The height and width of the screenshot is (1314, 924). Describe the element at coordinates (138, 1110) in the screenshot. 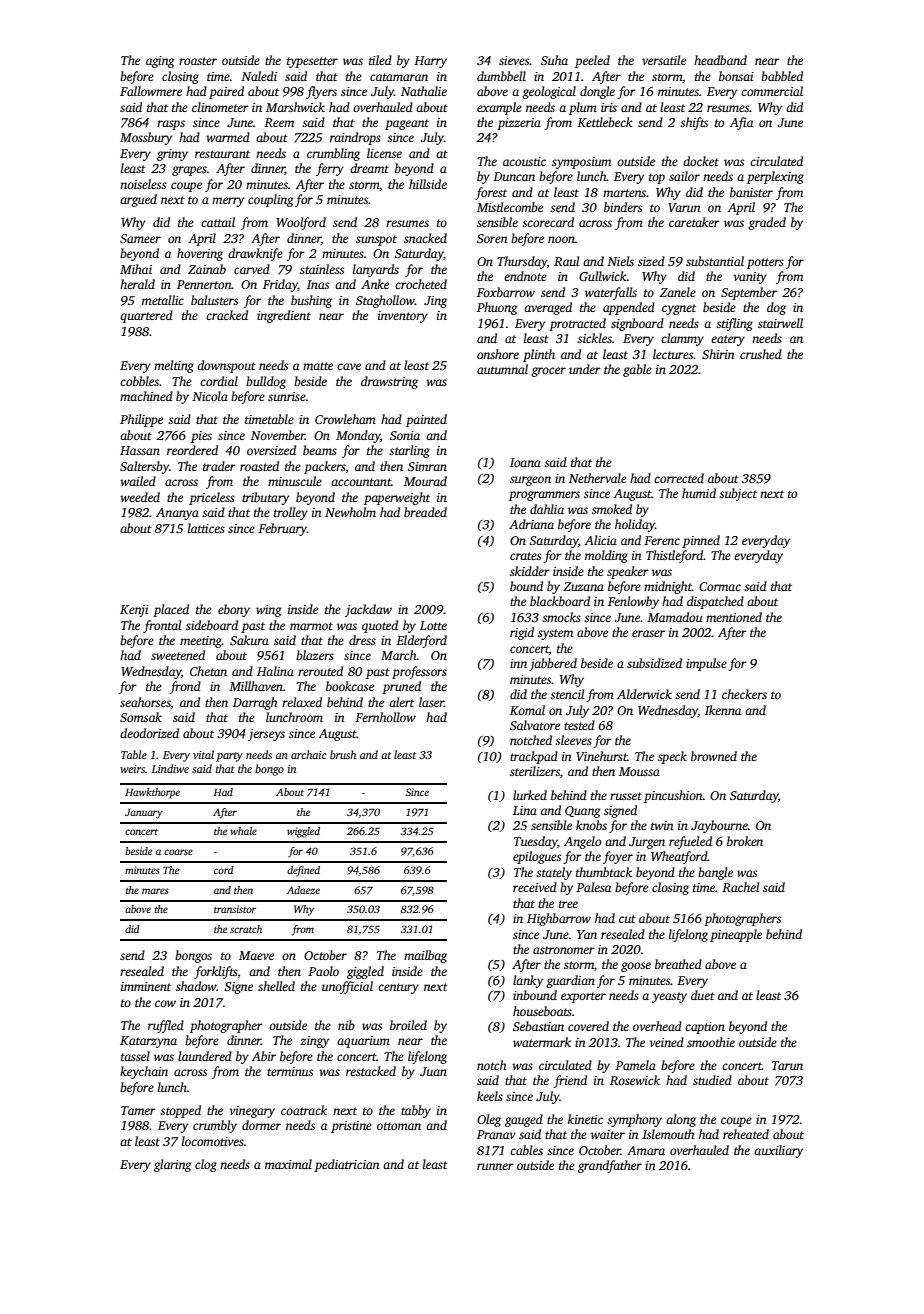

I see `Tamer` at that location.
